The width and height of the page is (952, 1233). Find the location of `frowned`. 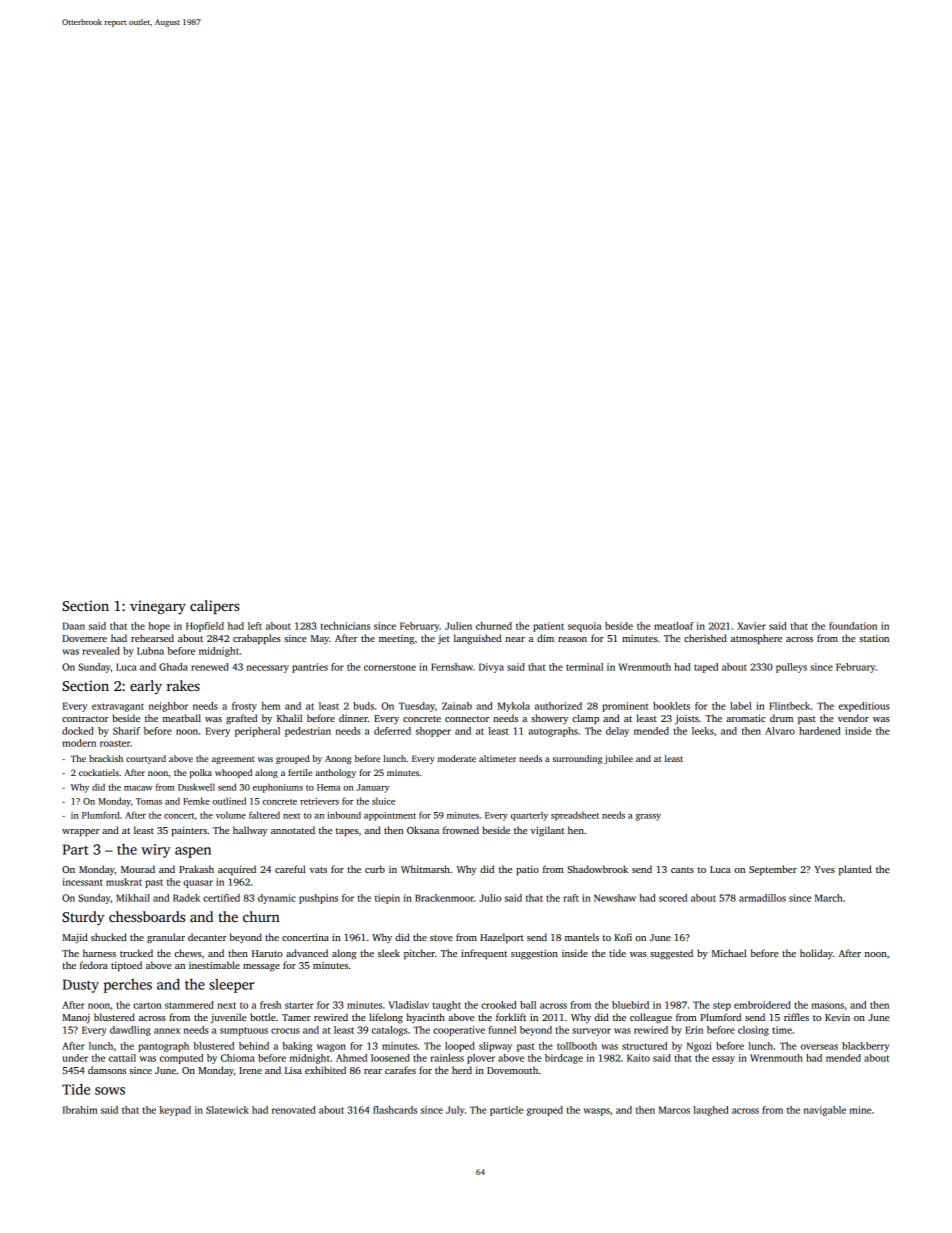

frowned is located at coordinates (461, 830).
